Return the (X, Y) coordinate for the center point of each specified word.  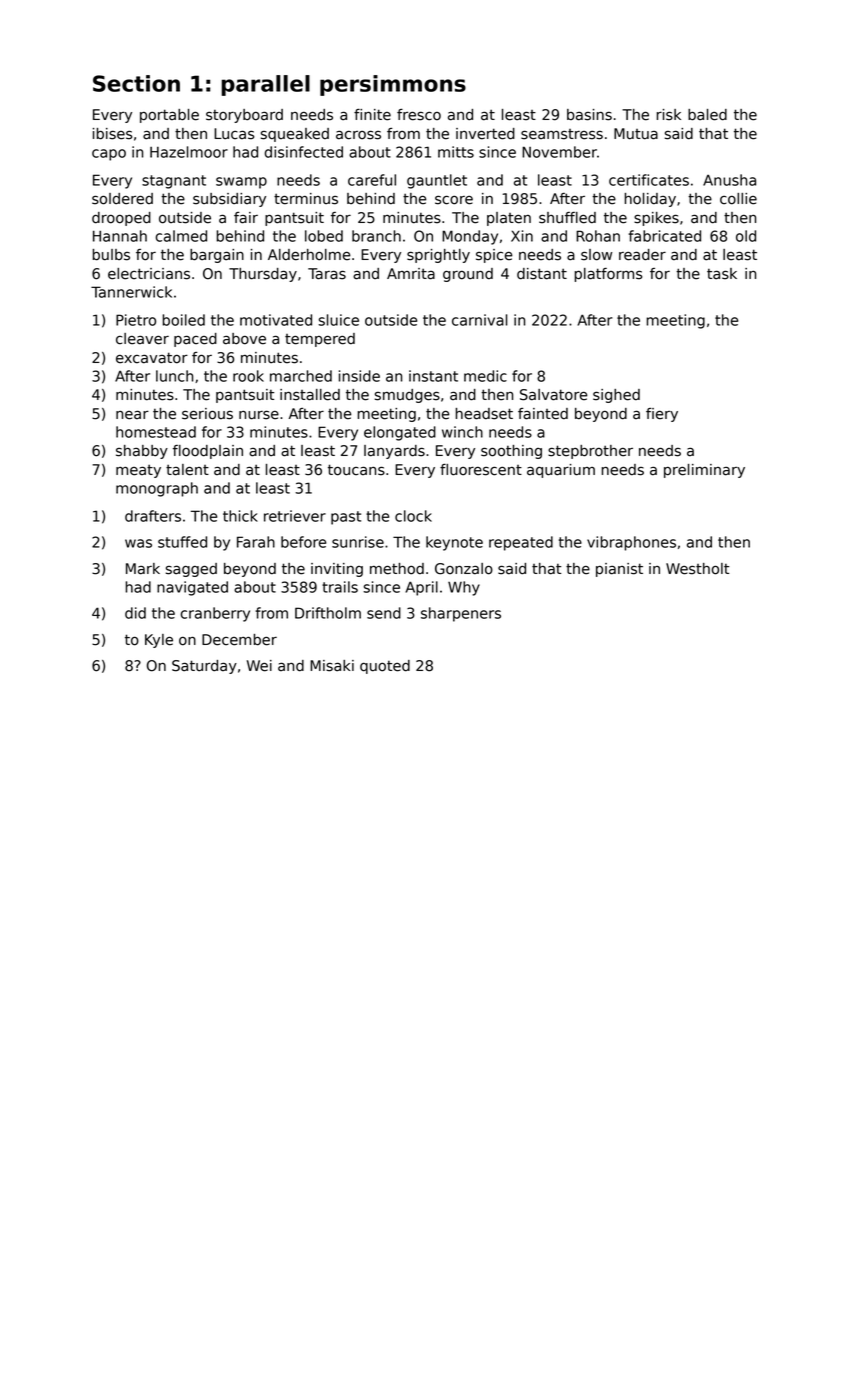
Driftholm (328, 613)
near (132, 415)
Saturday (204, 667)
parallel (265, 85)
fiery (662, 415)
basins (589, 115)
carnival (480, 320)
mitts (456, 152)
